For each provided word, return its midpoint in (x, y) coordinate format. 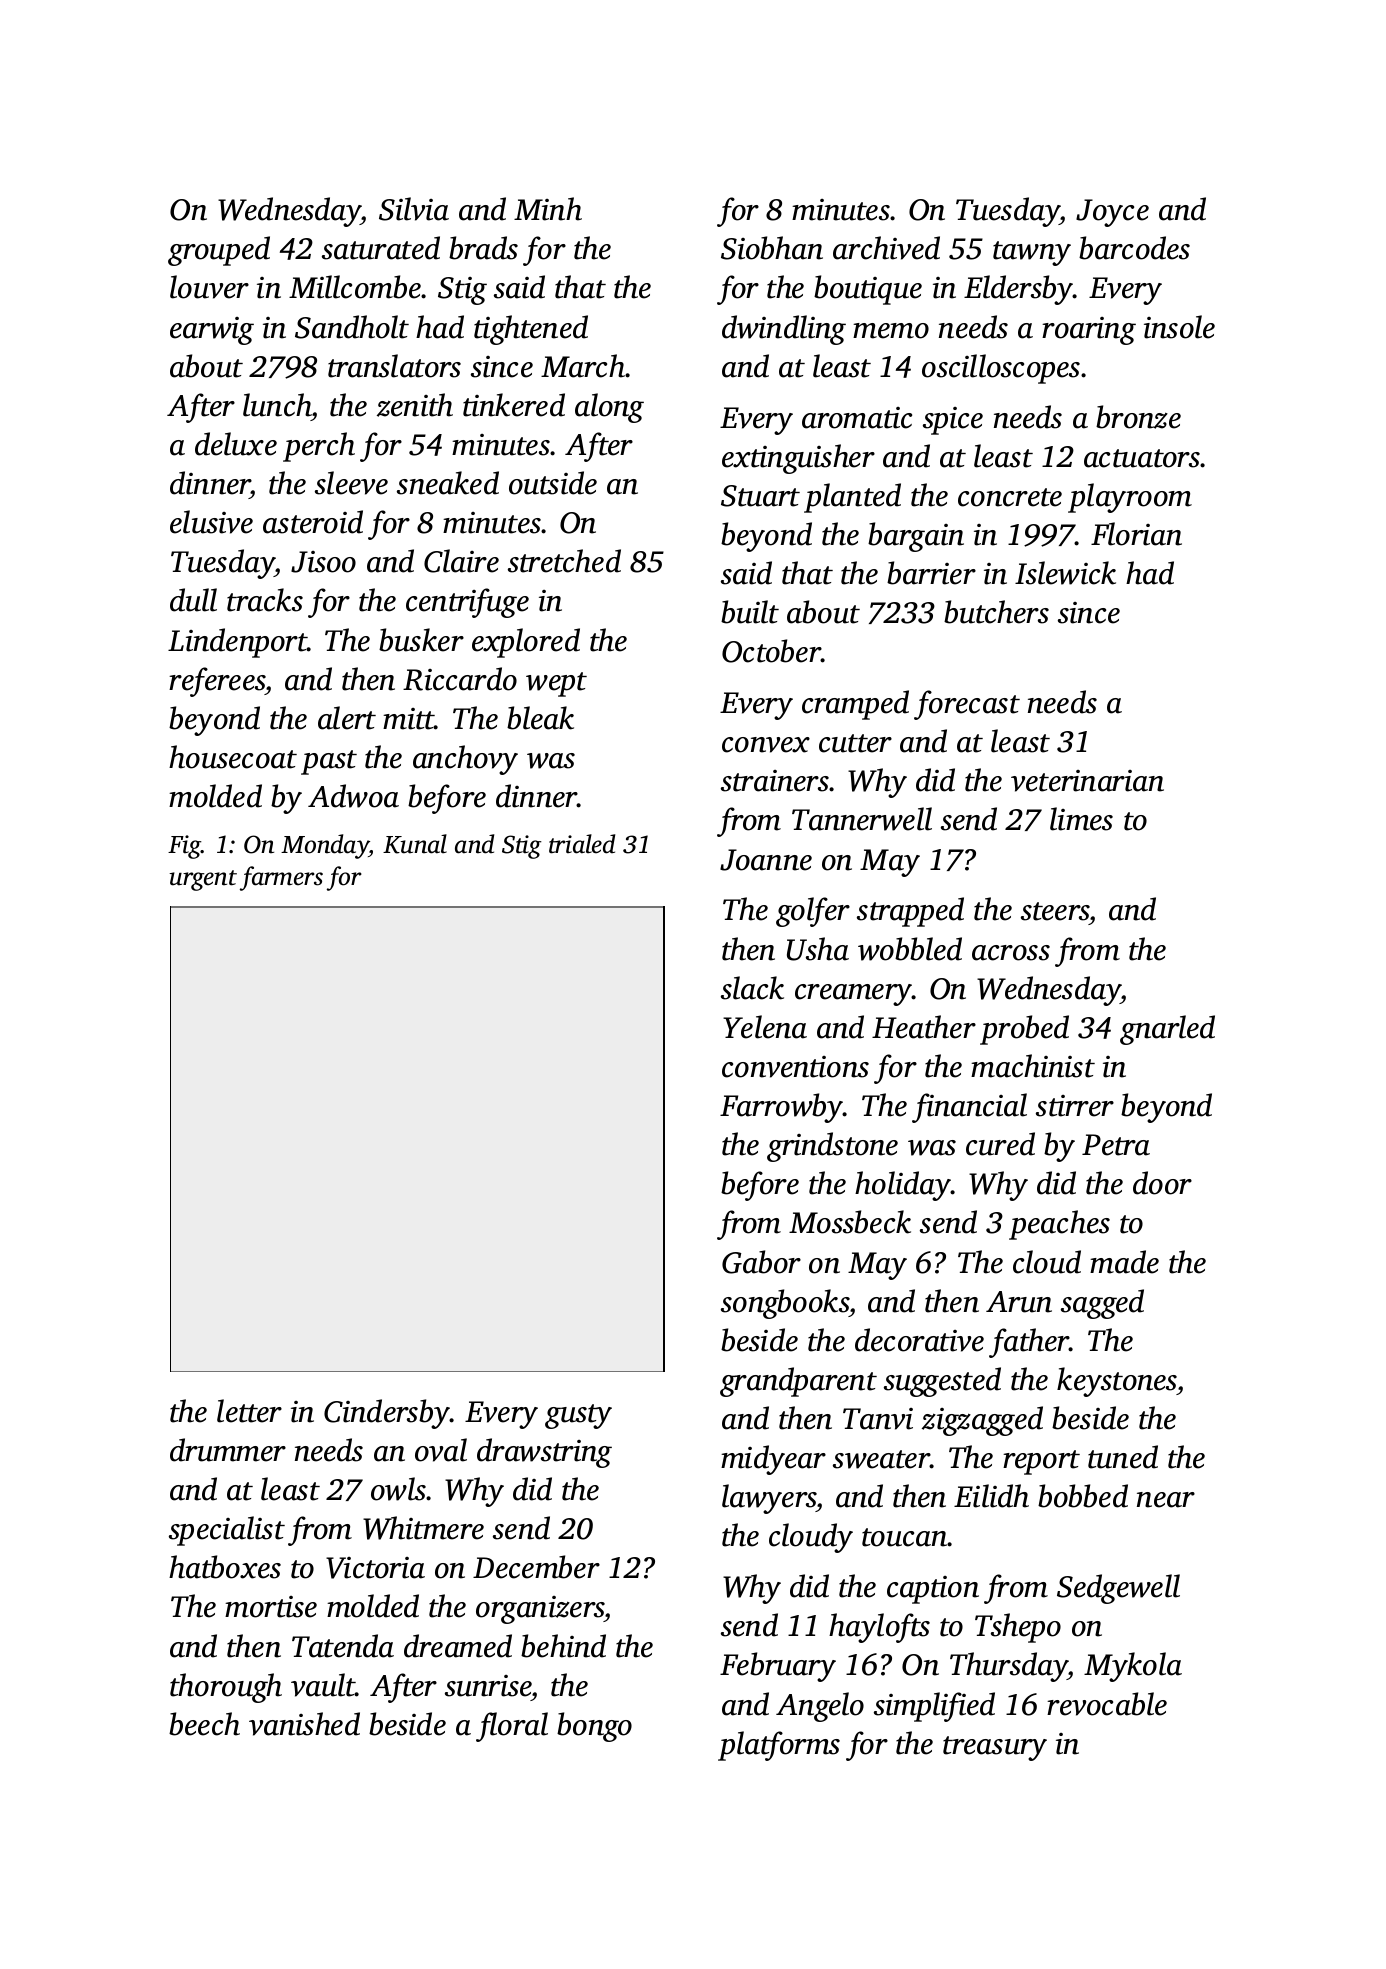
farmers (281, 878)
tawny (1032, 253)
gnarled (1167, 1030)
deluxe (236, 444)
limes (1081, 819)
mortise (271, 1607)
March (583, 366)
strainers (775, 781)
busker (421, 640)
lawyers (769, 1499)
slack (752, 988)
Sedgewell (1118, 1589)
